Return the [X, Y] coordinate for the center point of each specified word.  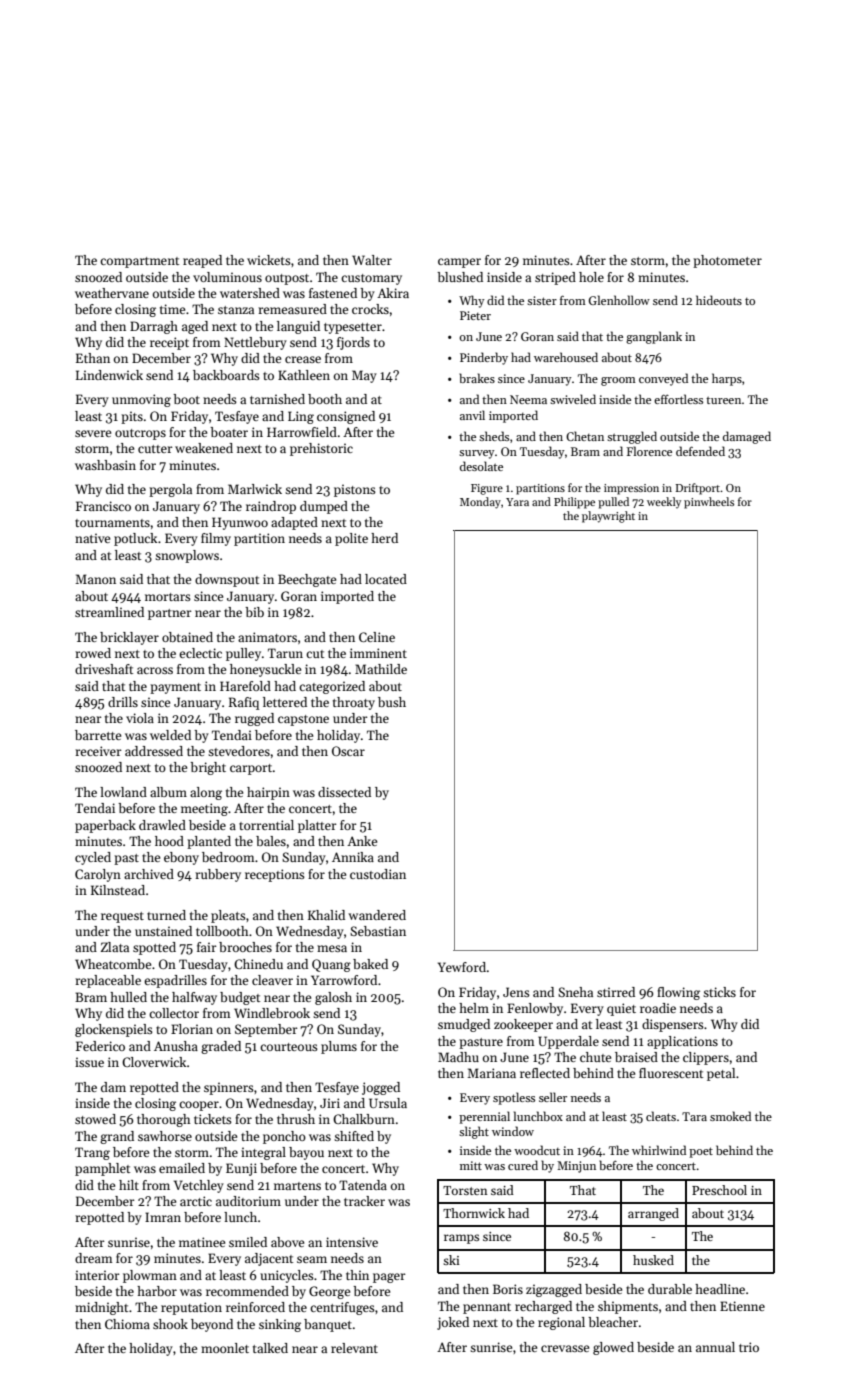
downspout [227, 580]
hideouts [719, 300]
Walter [372, 260]
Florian [192, 1029]
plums [339, 1047]
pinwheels [709, 503]
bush [392, 702]
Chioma [127, 1324]
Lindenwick [109, 375]
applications [682, 1042]
